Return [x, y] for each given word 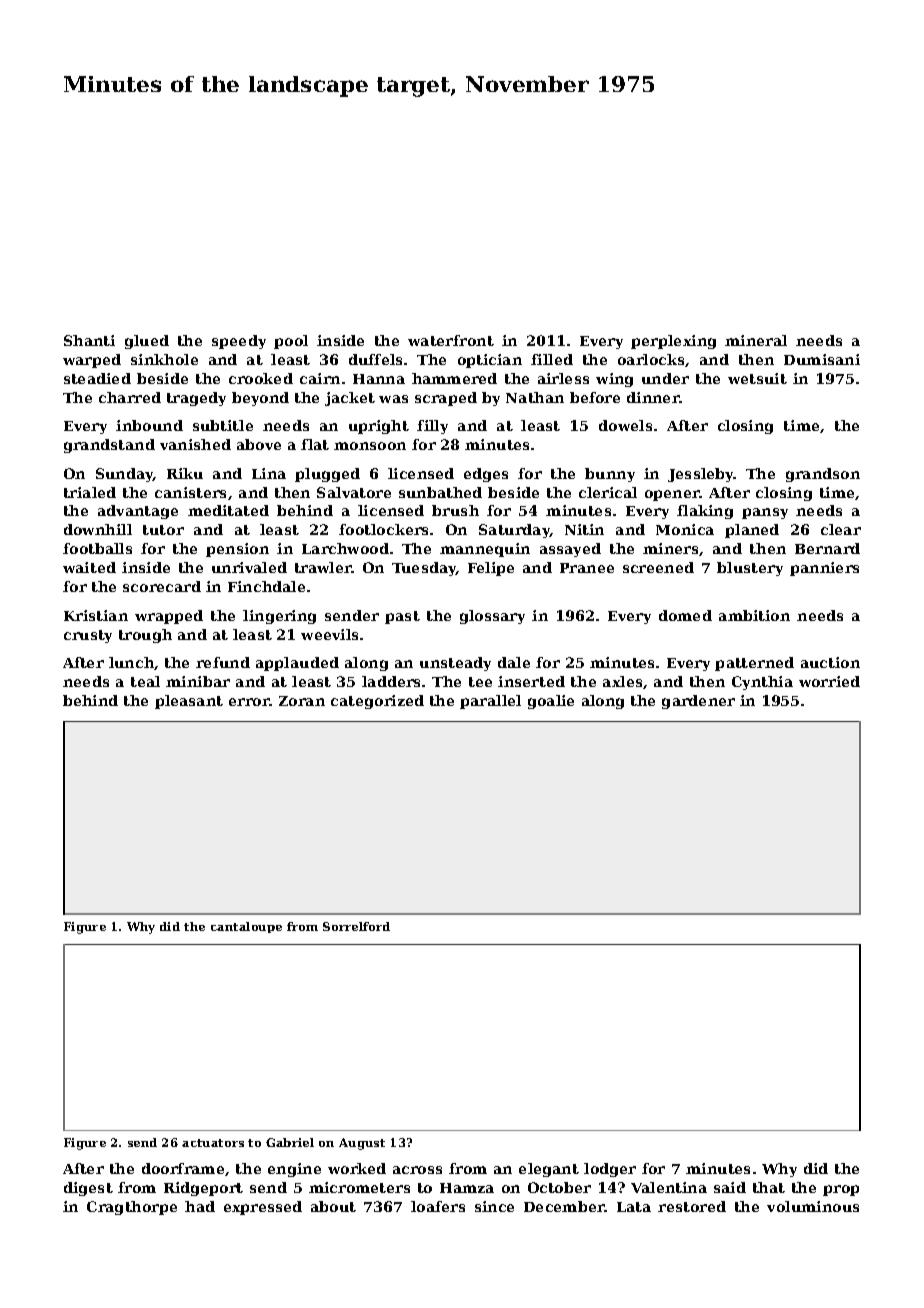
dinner [653, 397]
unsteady [455, 664]
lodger [610, 1170]
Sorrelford [356, 926]
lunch [131, 662]
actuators [213, 1143]
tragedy [196, 399]
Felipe [491, 569]
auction [830, 662]
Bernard [827, 548]
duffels [375, 359]
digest [88, 1189]
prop [841, 1190]
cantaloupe [246, 927]
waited [89, 567]
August [362, 1144]
